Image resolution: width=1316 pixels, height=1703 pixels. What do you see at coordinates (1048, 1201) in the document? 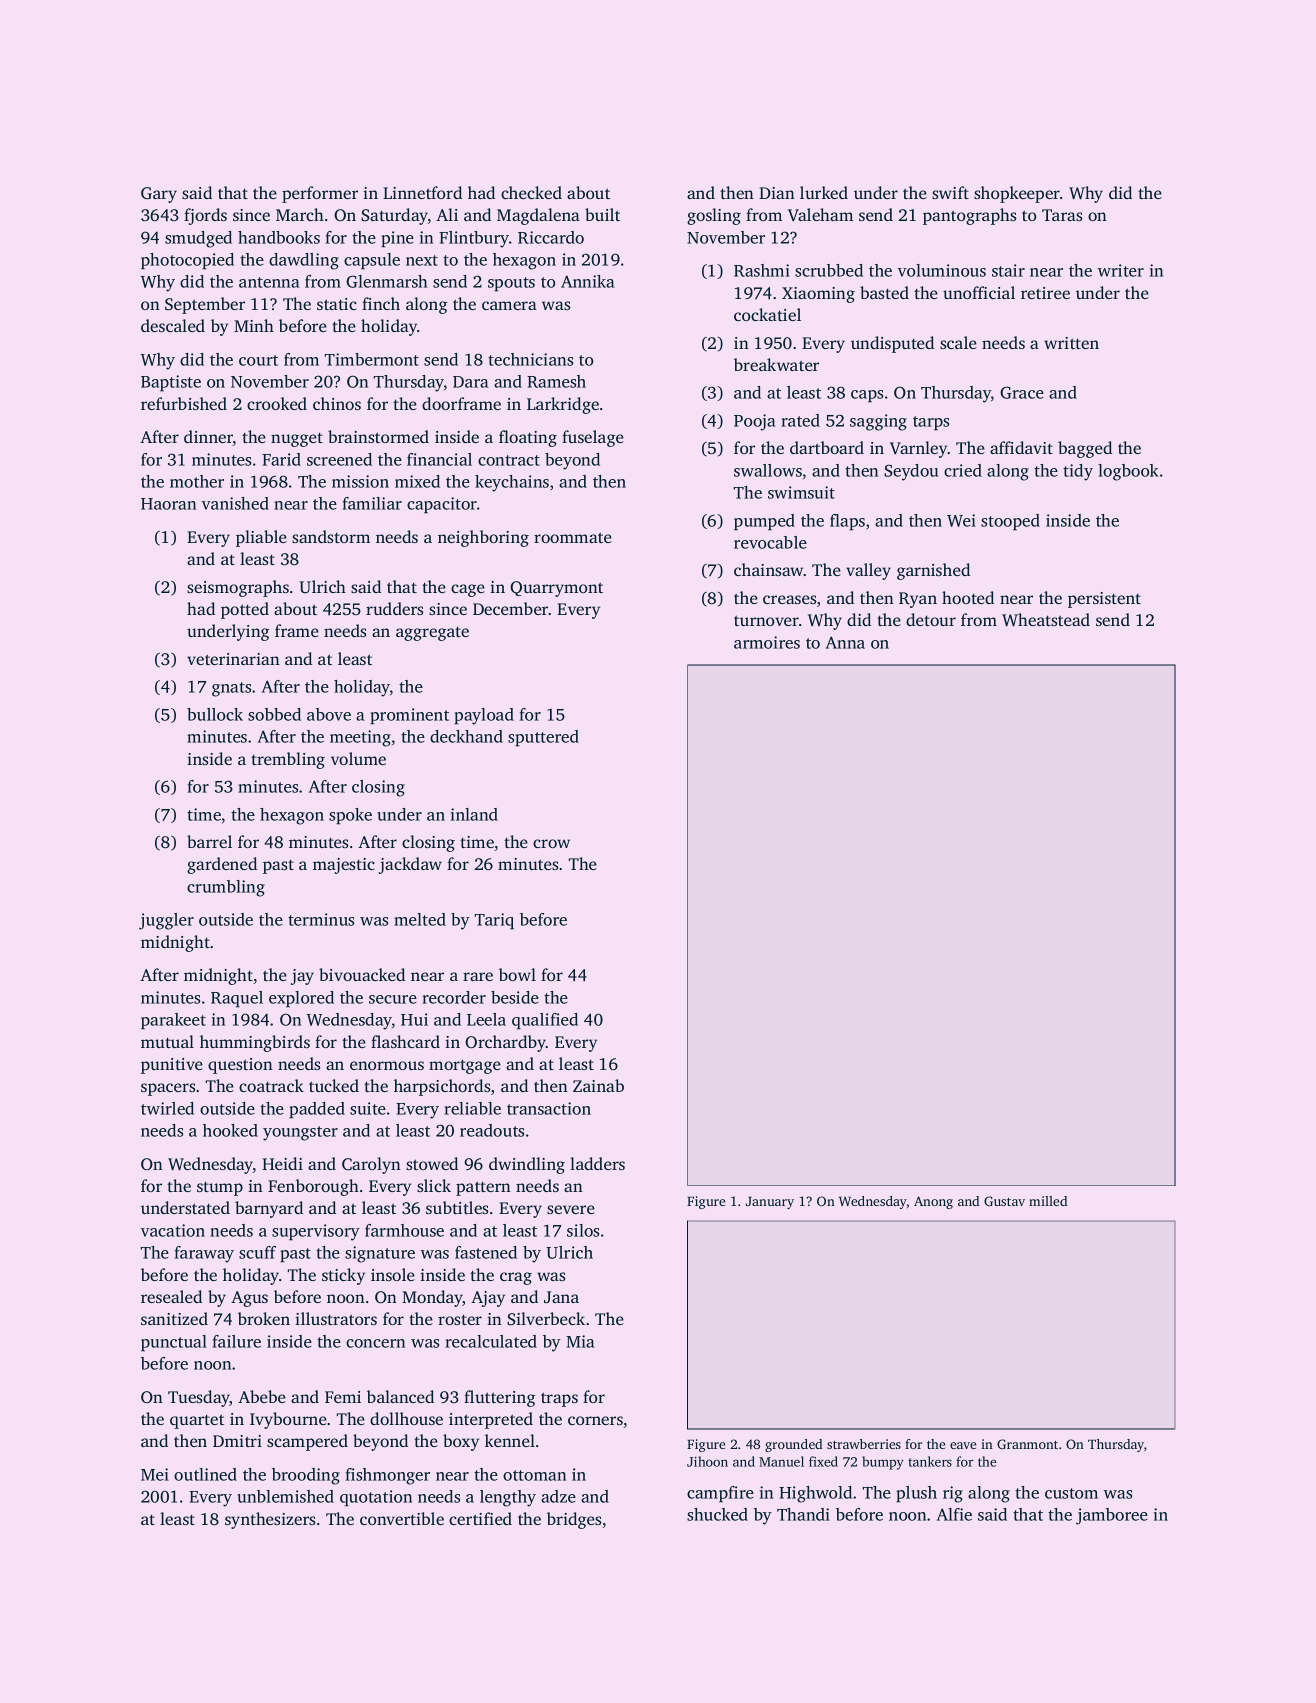
I see `milled` at bounding box center [1048, 1201].
